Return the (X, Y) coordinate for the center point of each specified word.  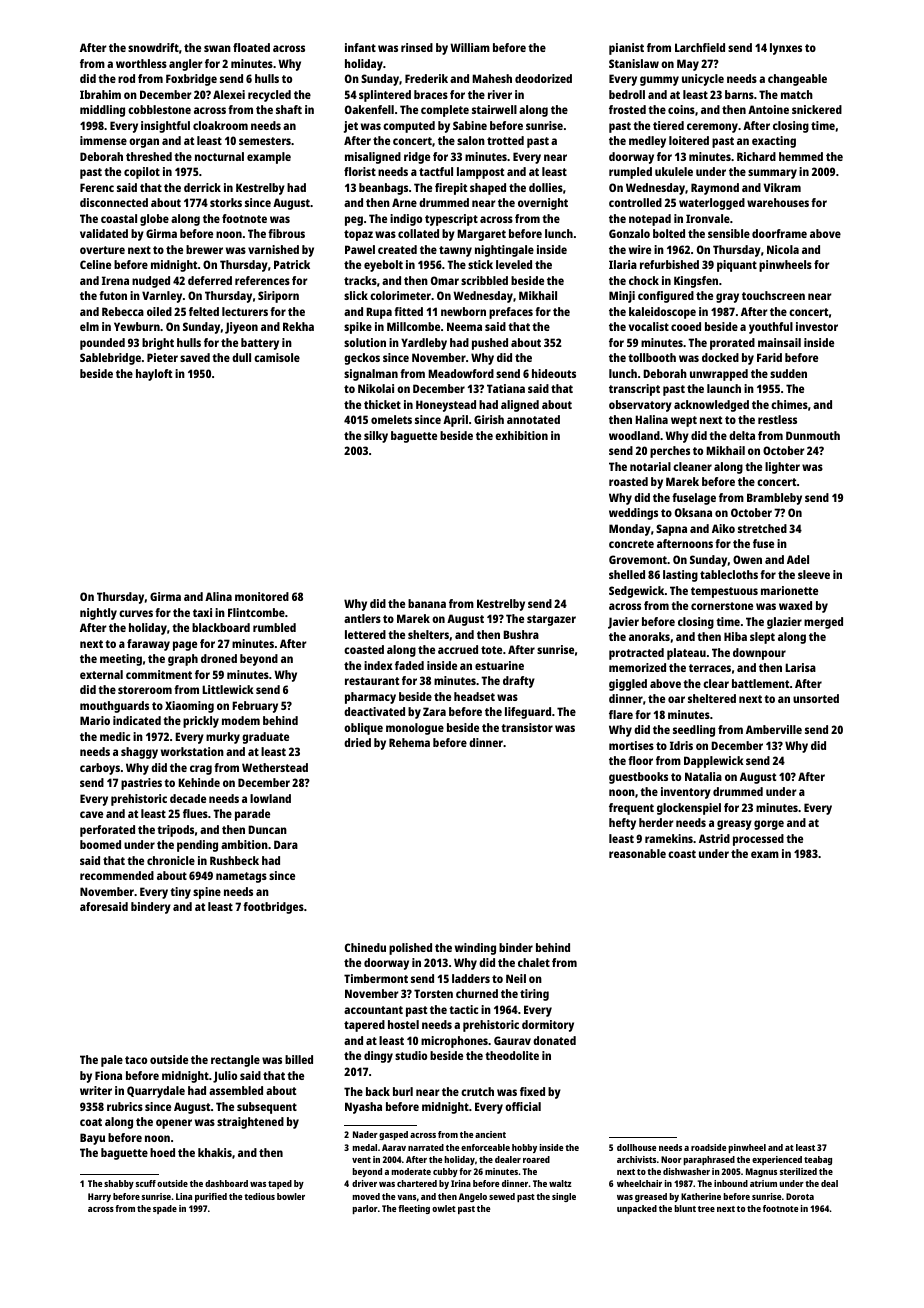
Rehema (409, 742)
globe (154, 220)
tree (706, 1209)
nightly (98, 614)
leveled (514, 264)
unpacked (637, 1209)
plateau (686, 654)
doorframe (779, 233)
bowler (291, 1196)
